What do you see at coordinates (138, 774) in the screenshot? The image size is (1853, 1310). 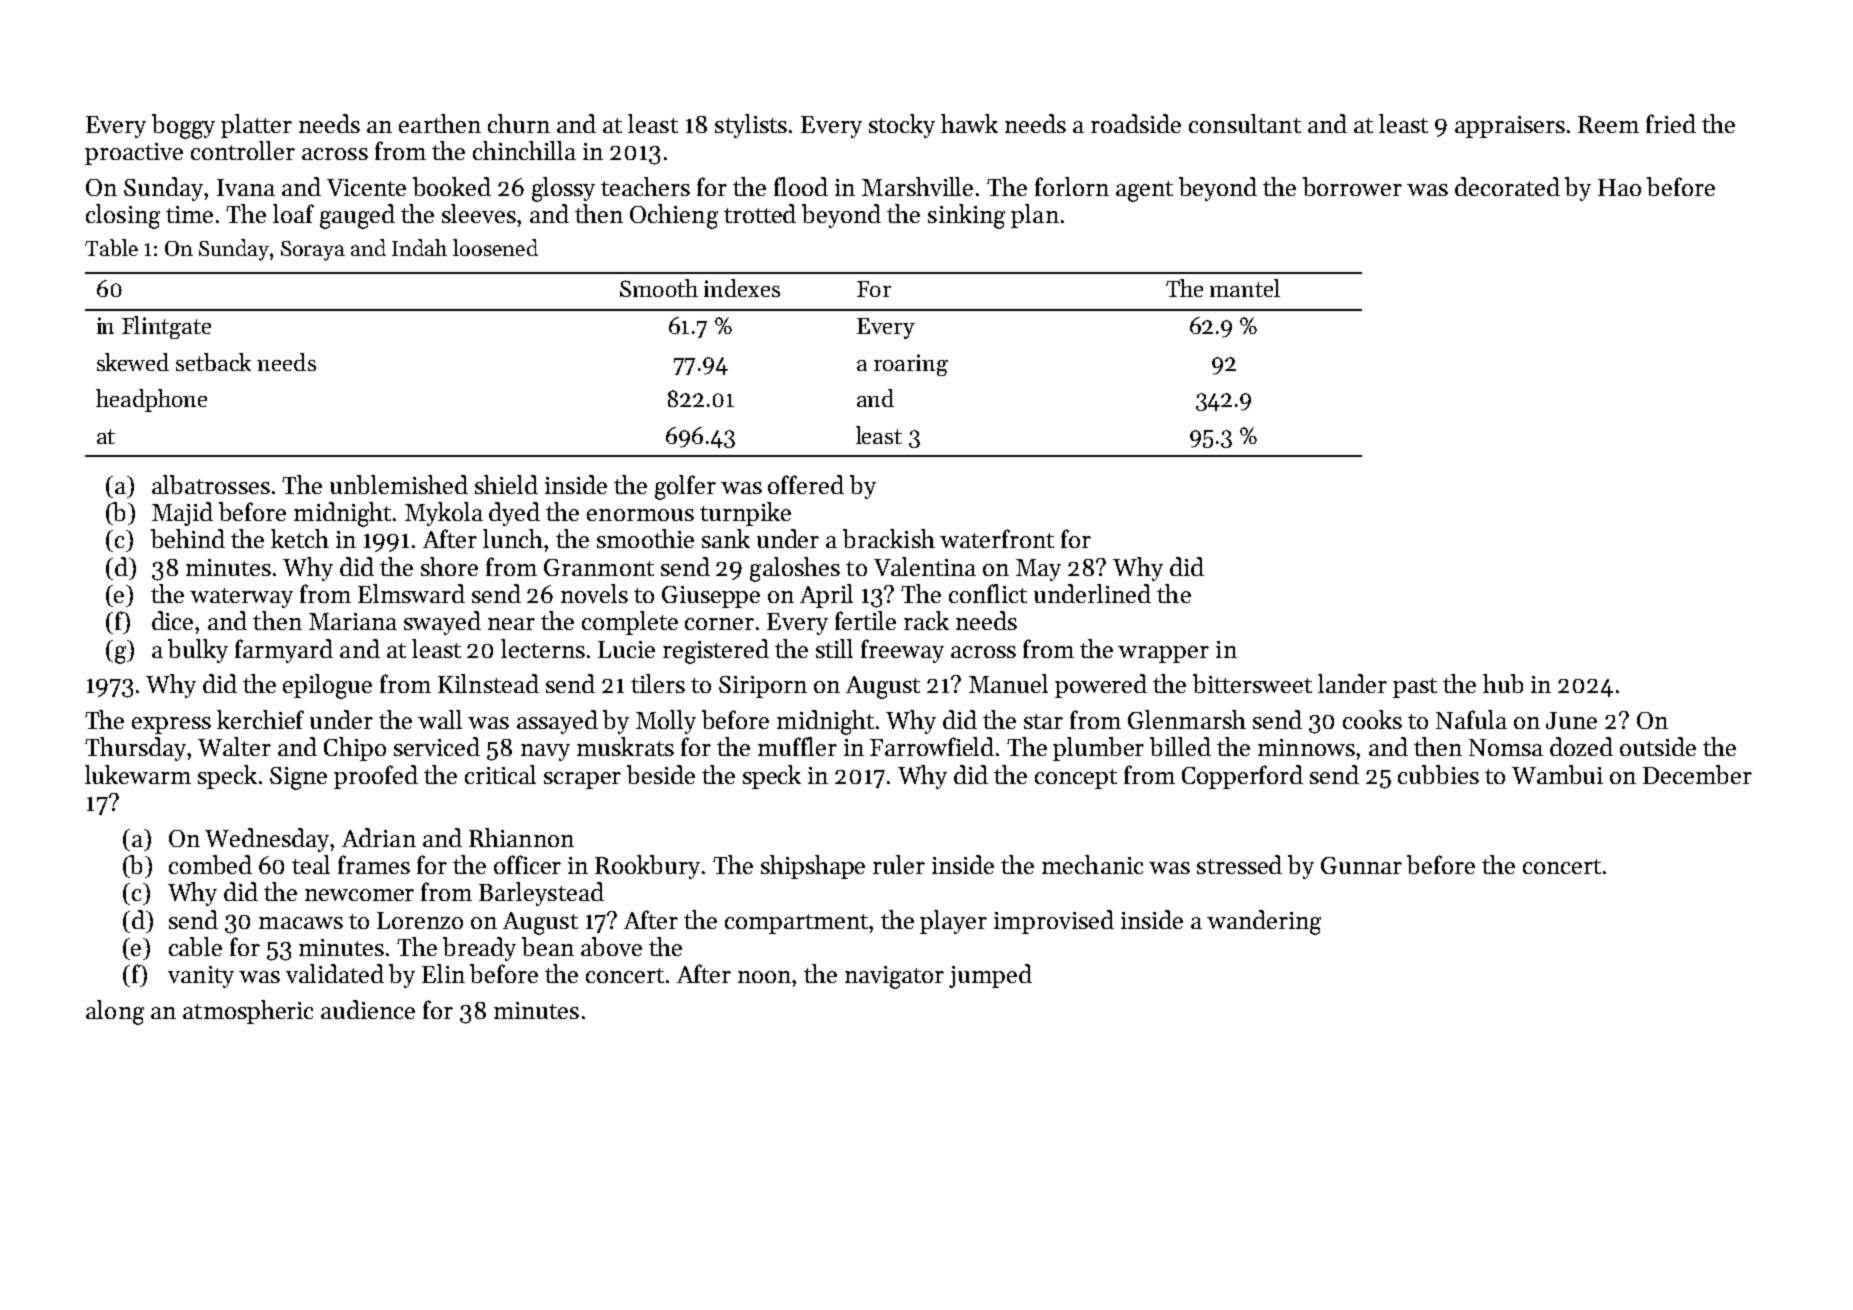 I see `lukewarm` at bounding box center [138, 774].
